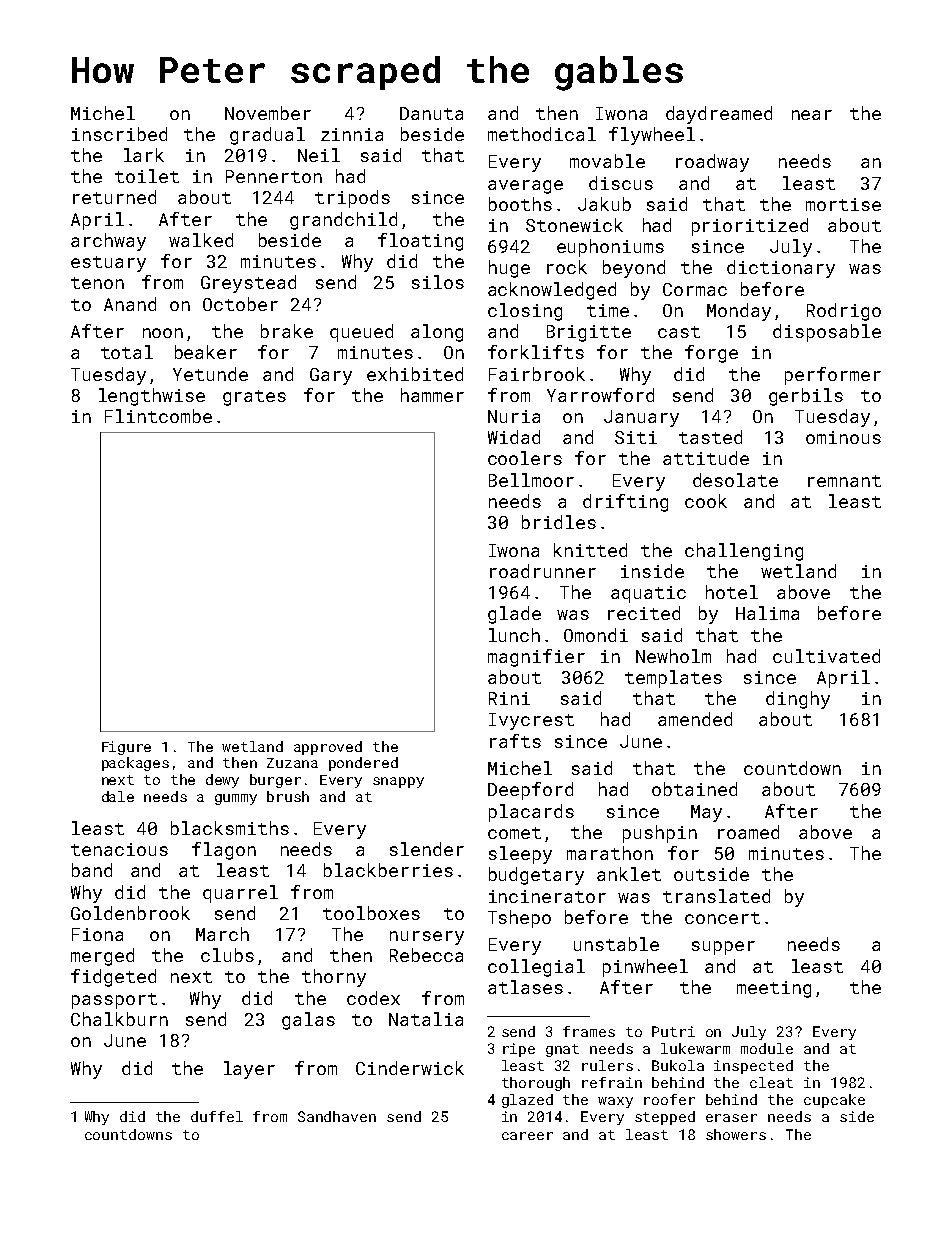 This screenshot has width=952, height=1233. Describe the element at coordinates (531, 480) in the screenshot. I see `Bellmoor` at that location.
